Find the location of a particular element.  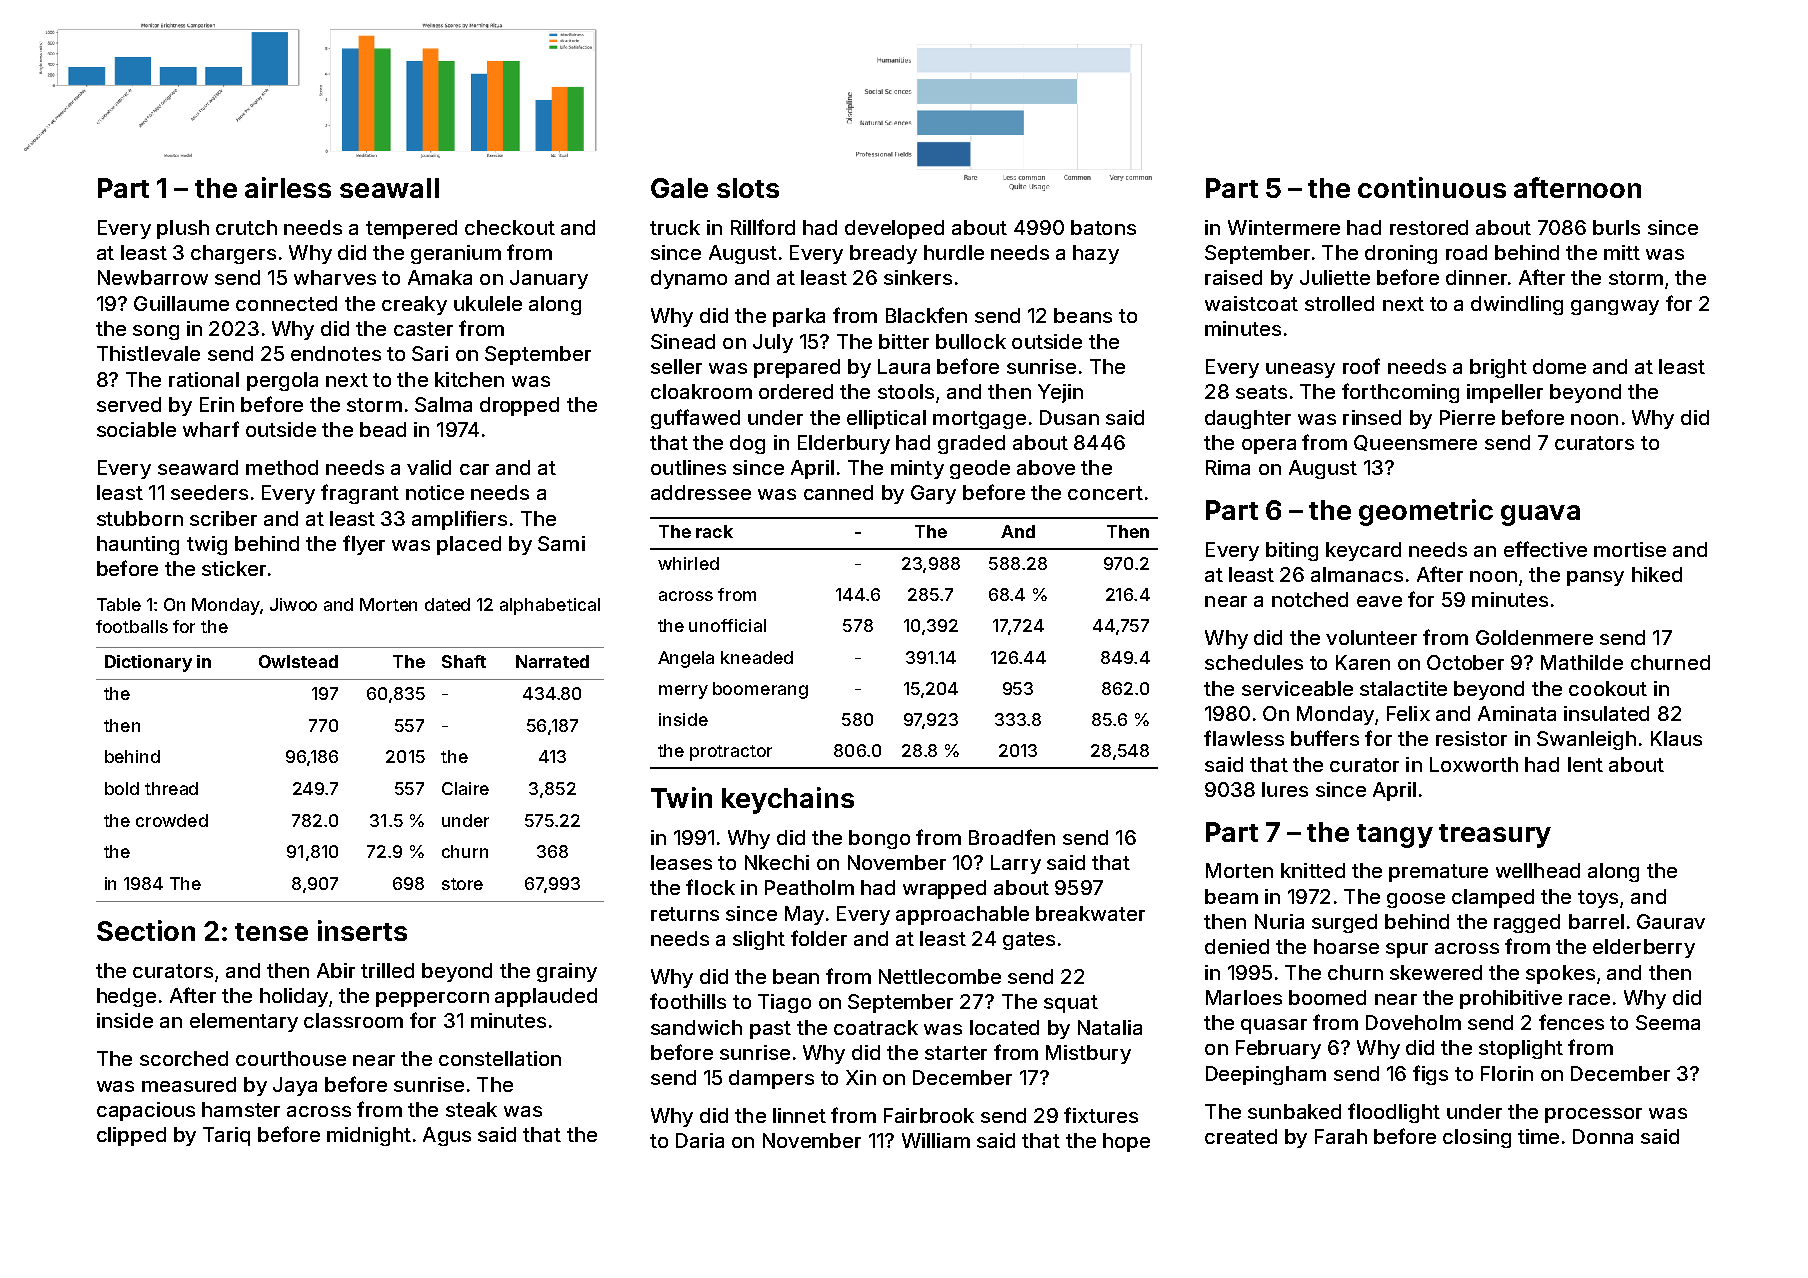

developed is located at coordinates (894, 229).
